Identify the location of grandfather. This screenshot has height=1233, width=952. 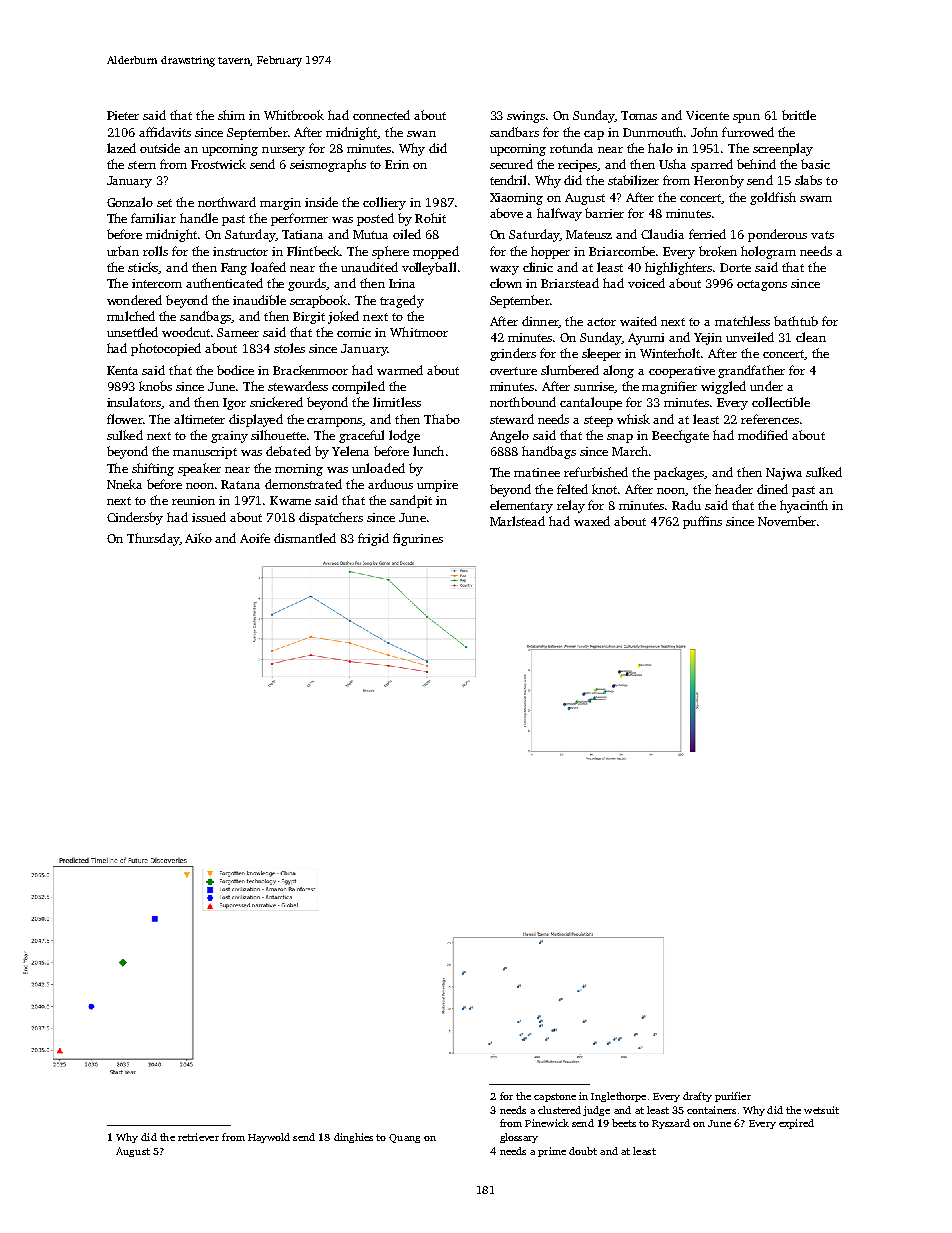
(751, 371).
